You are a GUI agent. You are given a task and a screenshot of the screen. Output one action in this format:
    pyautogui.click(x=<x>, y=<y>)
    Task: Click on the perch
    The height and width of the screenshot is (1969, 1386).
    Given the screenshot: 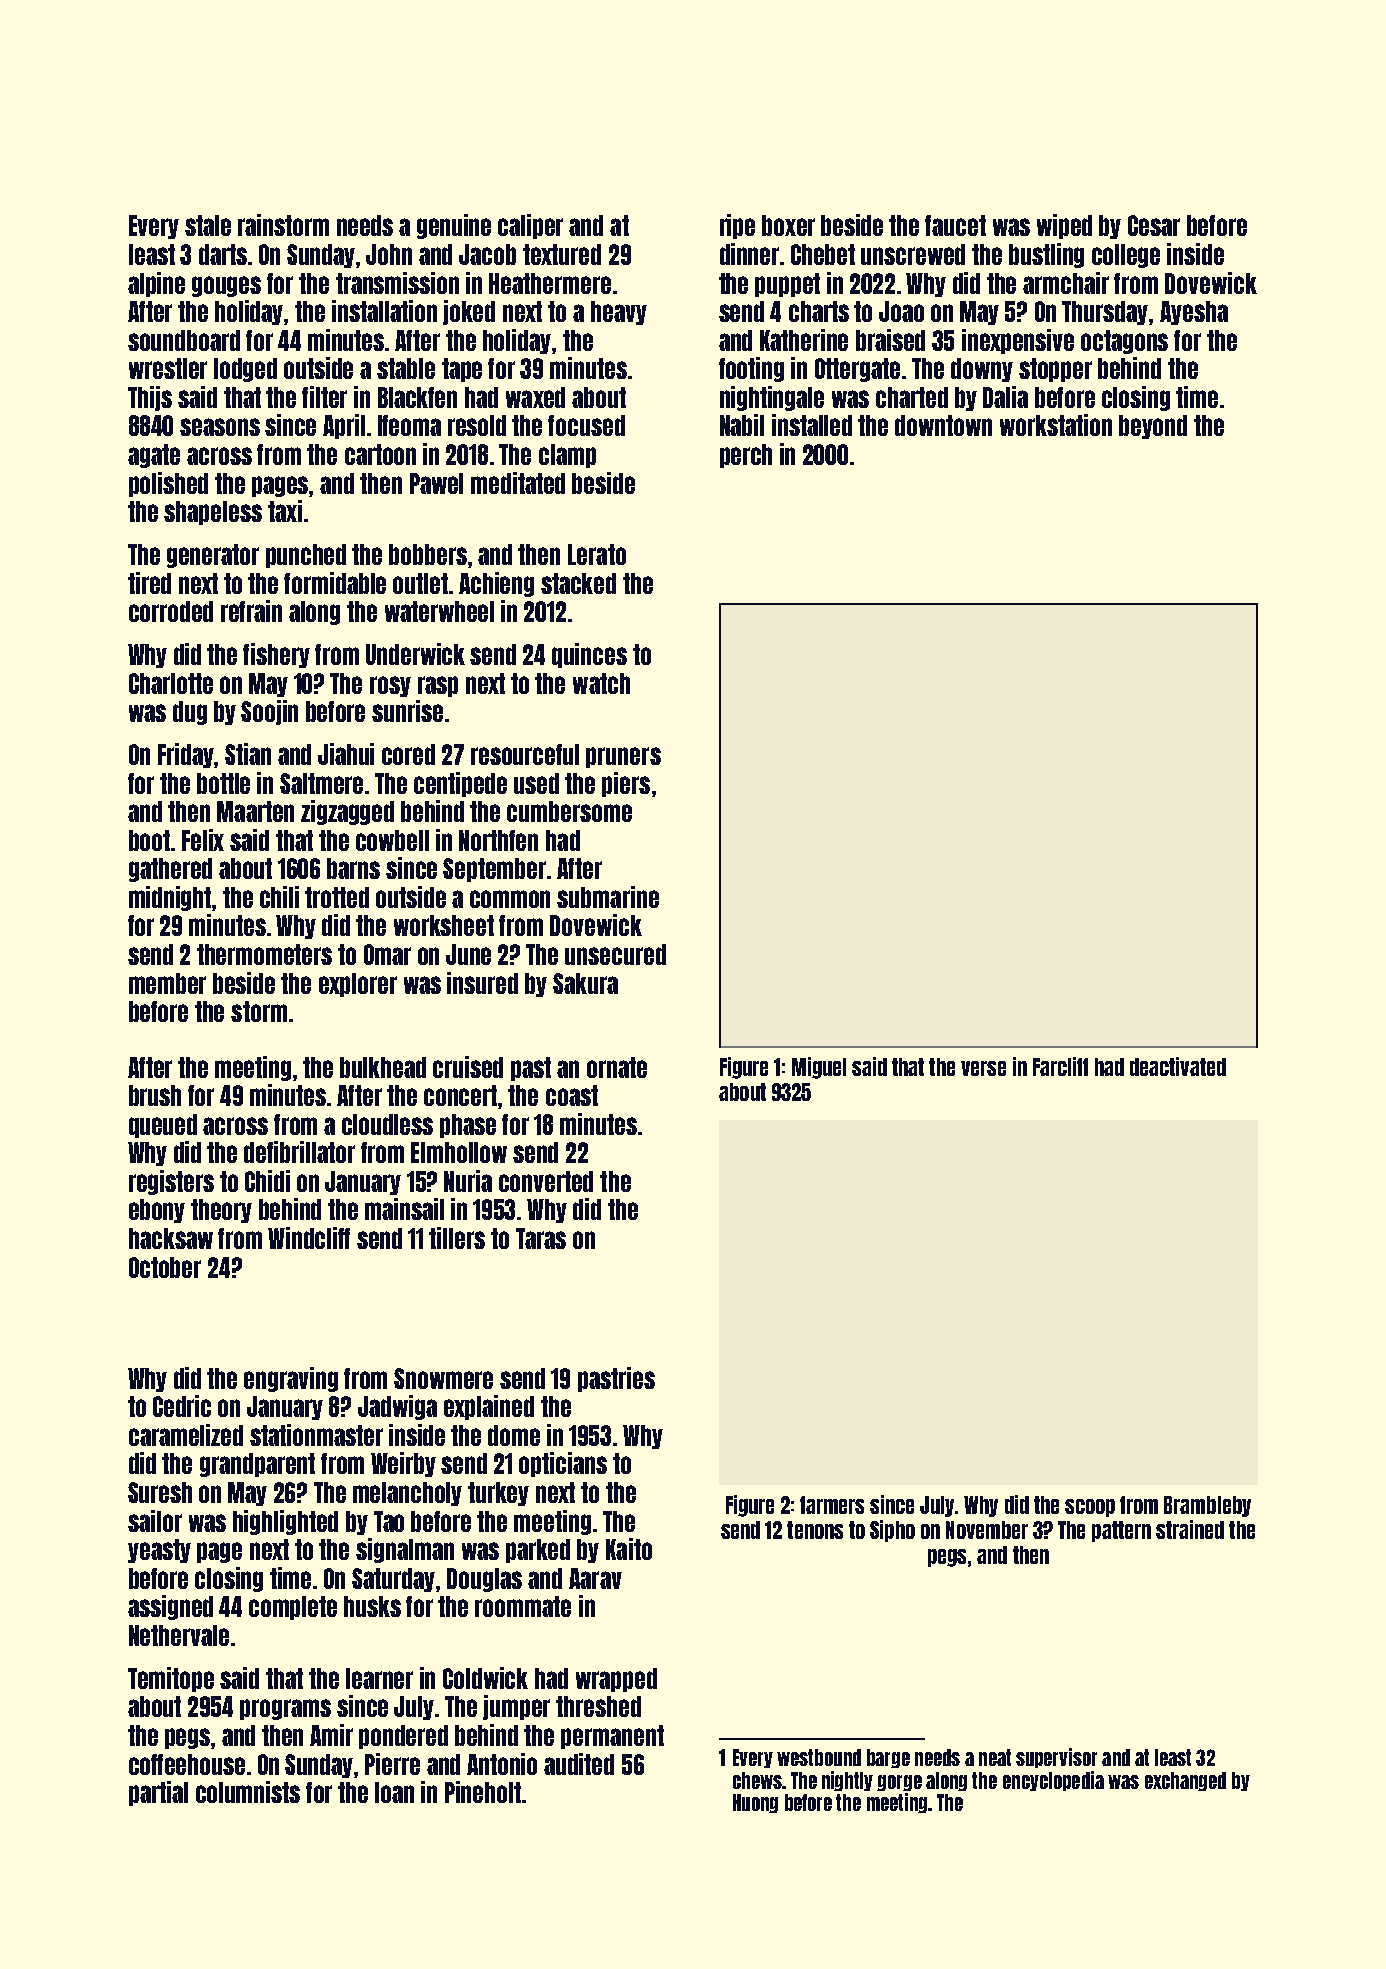 What is the action you would take?
    pyautogui.click(x=746, y=456)
